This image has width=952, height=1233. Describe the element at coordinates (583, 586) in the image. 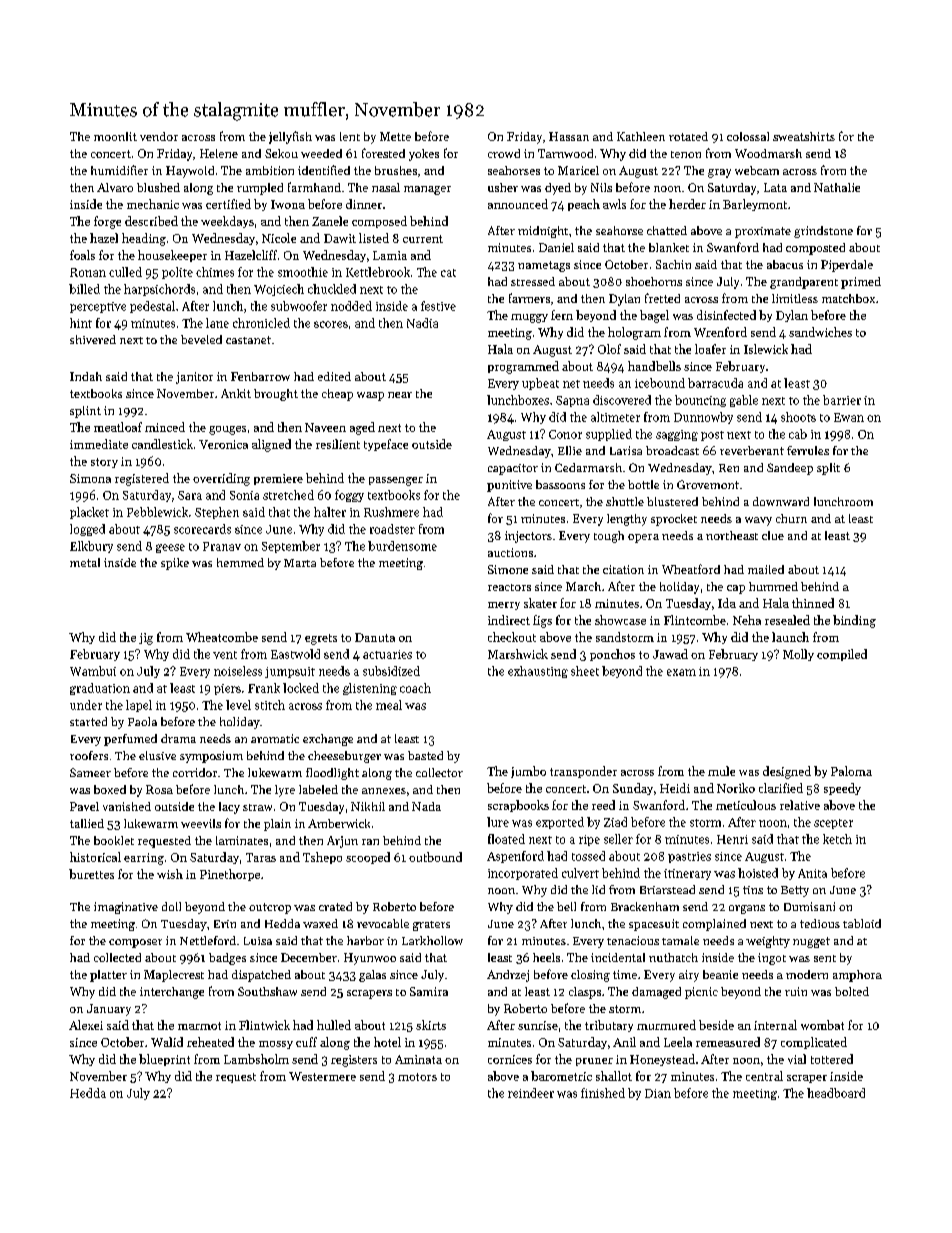

I see `March` at that location.
